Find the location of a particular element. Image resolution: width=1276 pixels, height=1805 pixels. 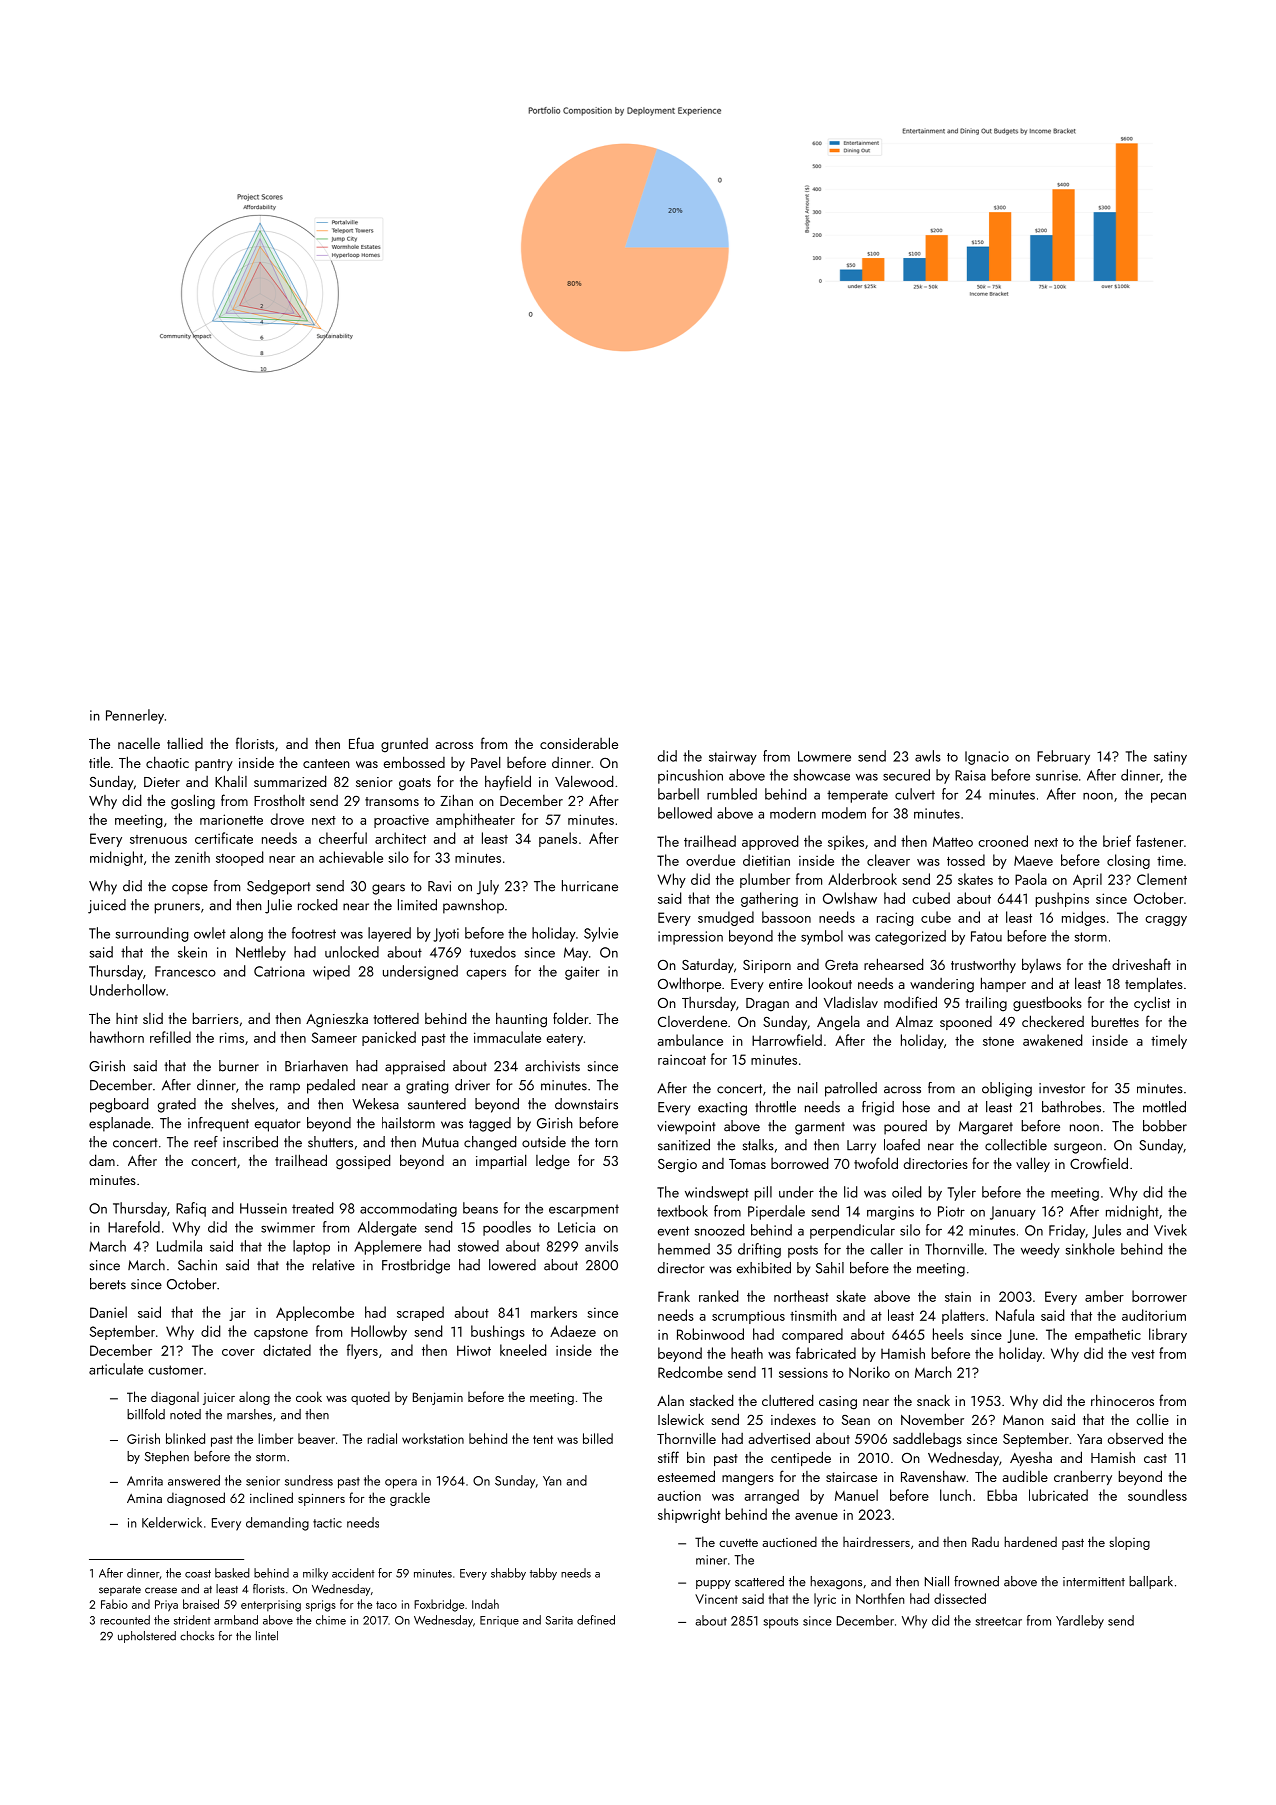

relative is located at coordinates (334, 1265).
